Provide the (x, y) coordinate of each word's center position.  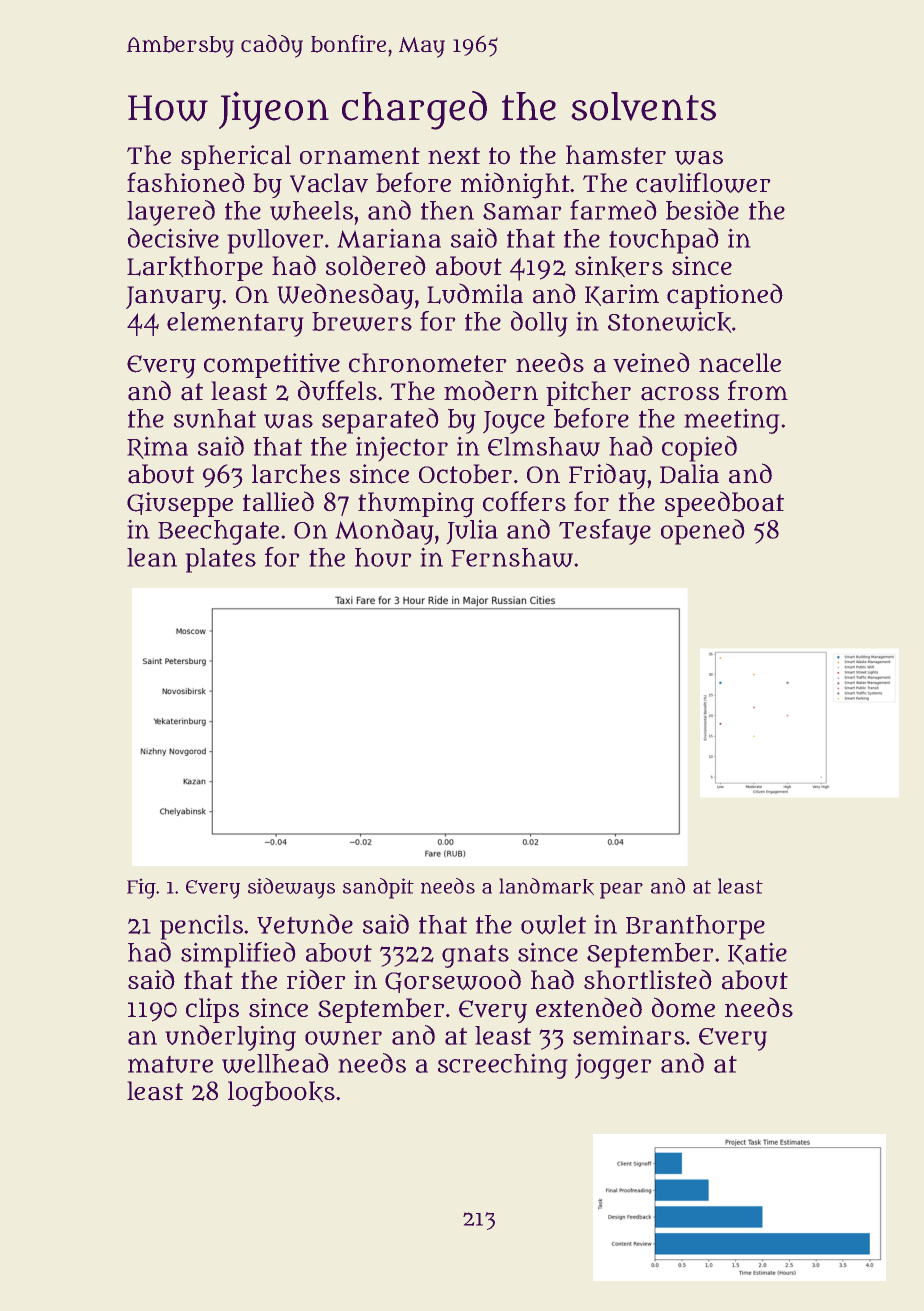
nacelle (740, 363)
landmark (546, 887)
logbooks (281, 1094)
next (454, 155)
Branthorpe (695, 927)
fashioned (186, 182)
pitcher (588, 393)
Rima (157, 447)
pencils (201, 927)
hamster (616, 155)
